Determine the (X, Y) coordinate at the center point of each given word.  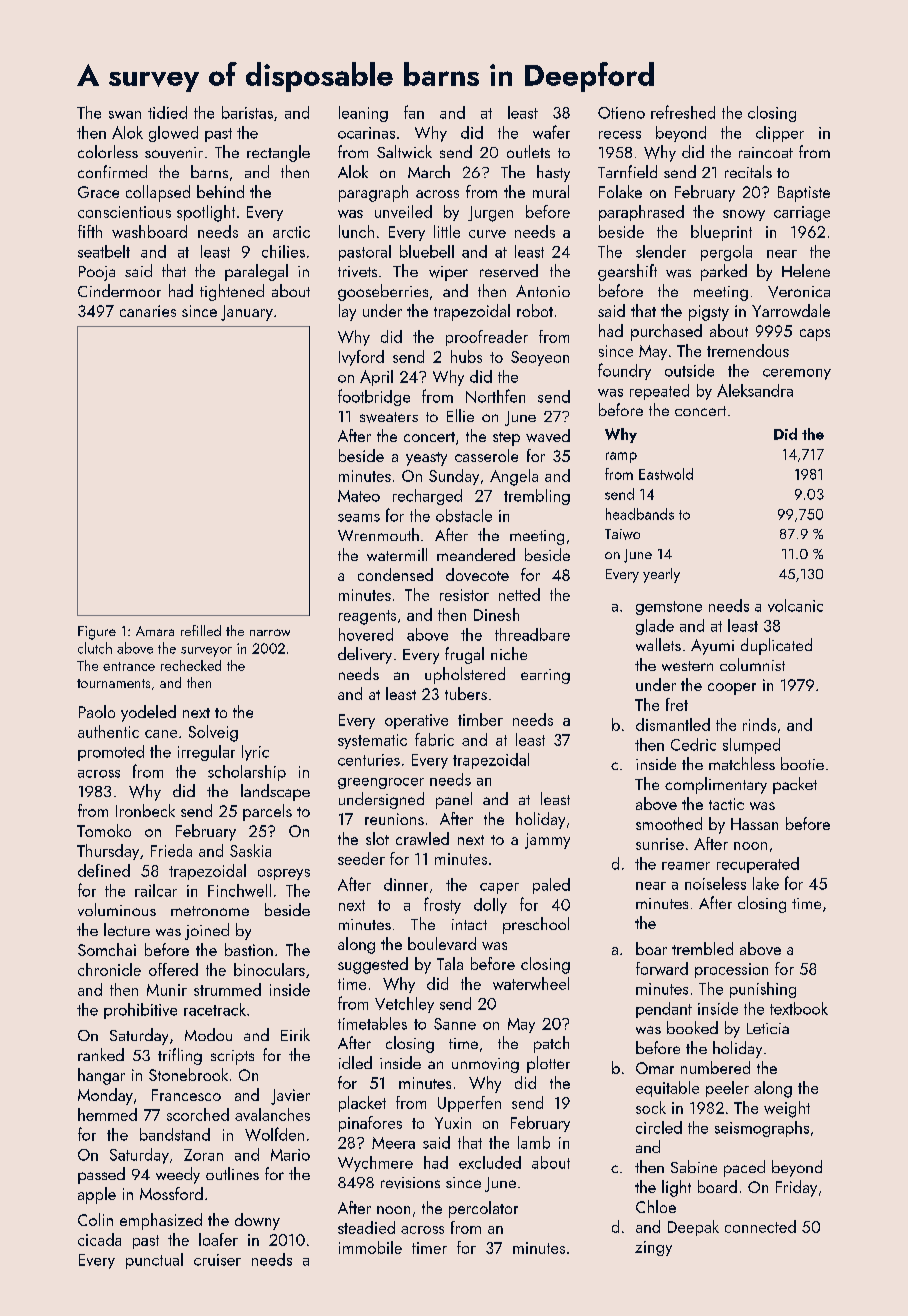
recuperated (758, 865)
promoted (111, 753)
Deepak (693, 1228)
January (247, 313)
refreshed (683, 112)
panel (454, 800)
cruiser (217, 1260)
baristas (247, 112)
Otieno (621, 113)
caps (815, 335)
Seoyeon (540, 358)
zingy (653, 1248)
